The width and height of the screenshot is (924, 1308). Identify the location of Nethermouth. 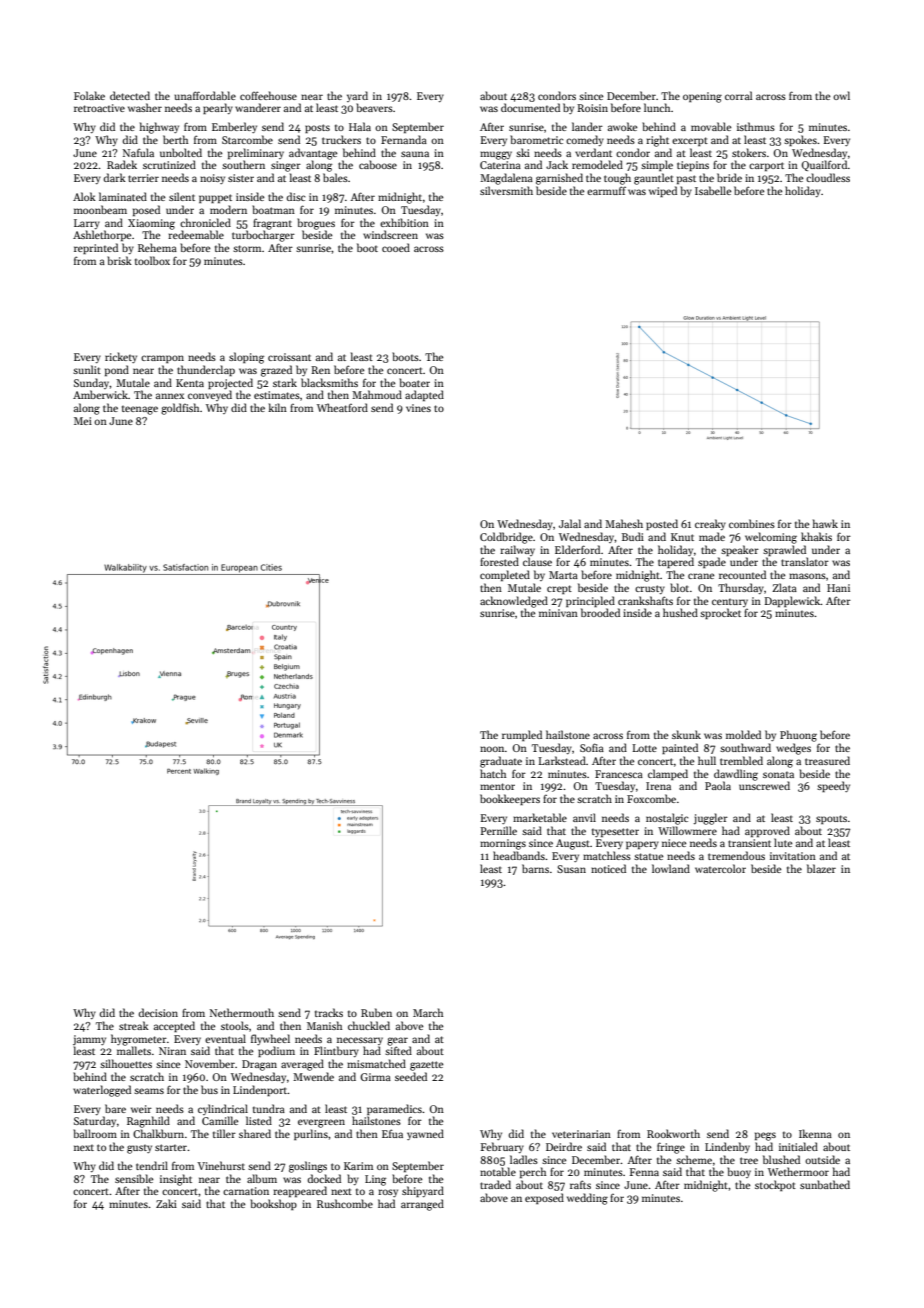
(242, 1012).
